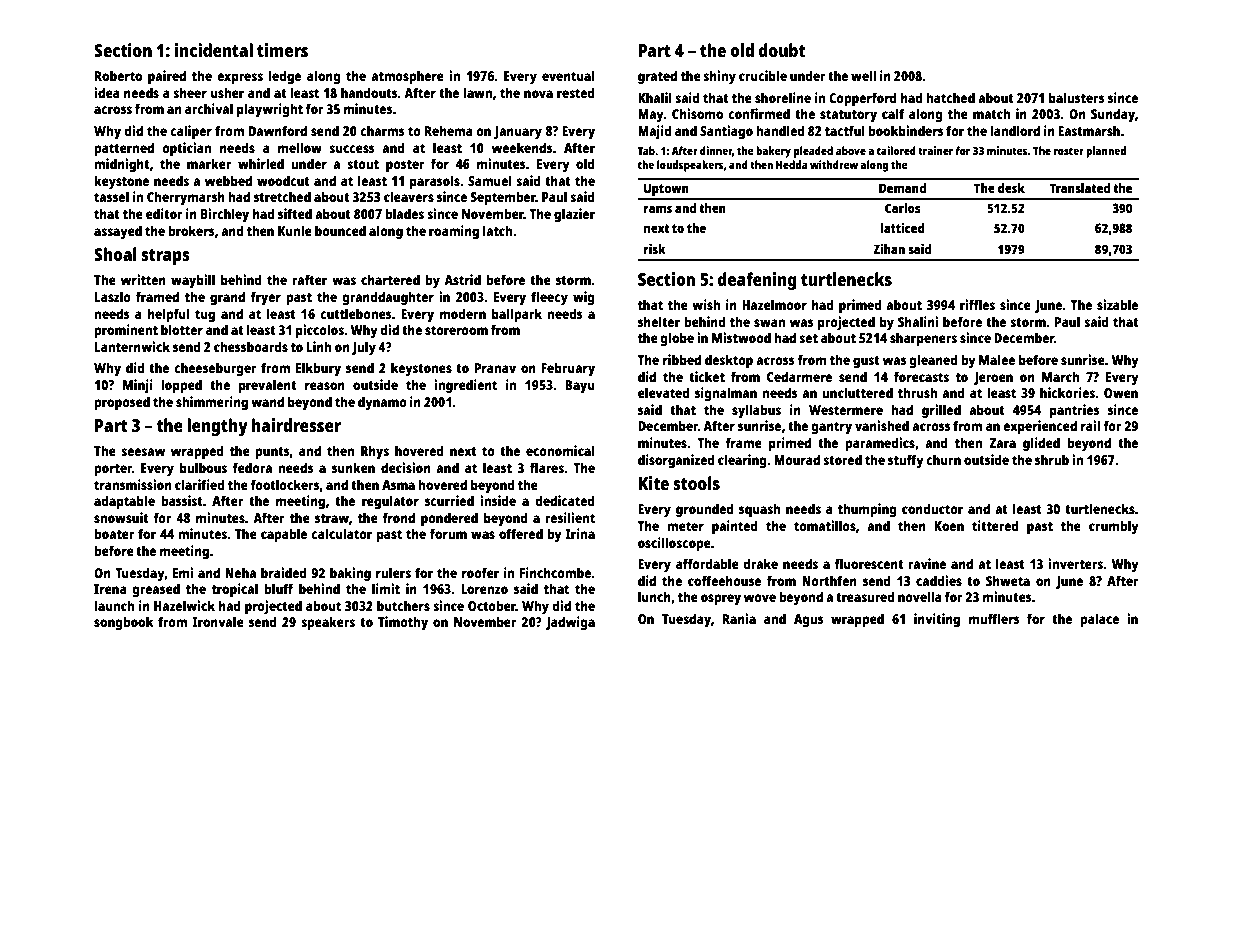 Image resolution: width=1233 pixels, height=952 pixels. What do you see at coordinates (676, 461) in the page?
I see `disorganized` at bounding box center [676, 461].
